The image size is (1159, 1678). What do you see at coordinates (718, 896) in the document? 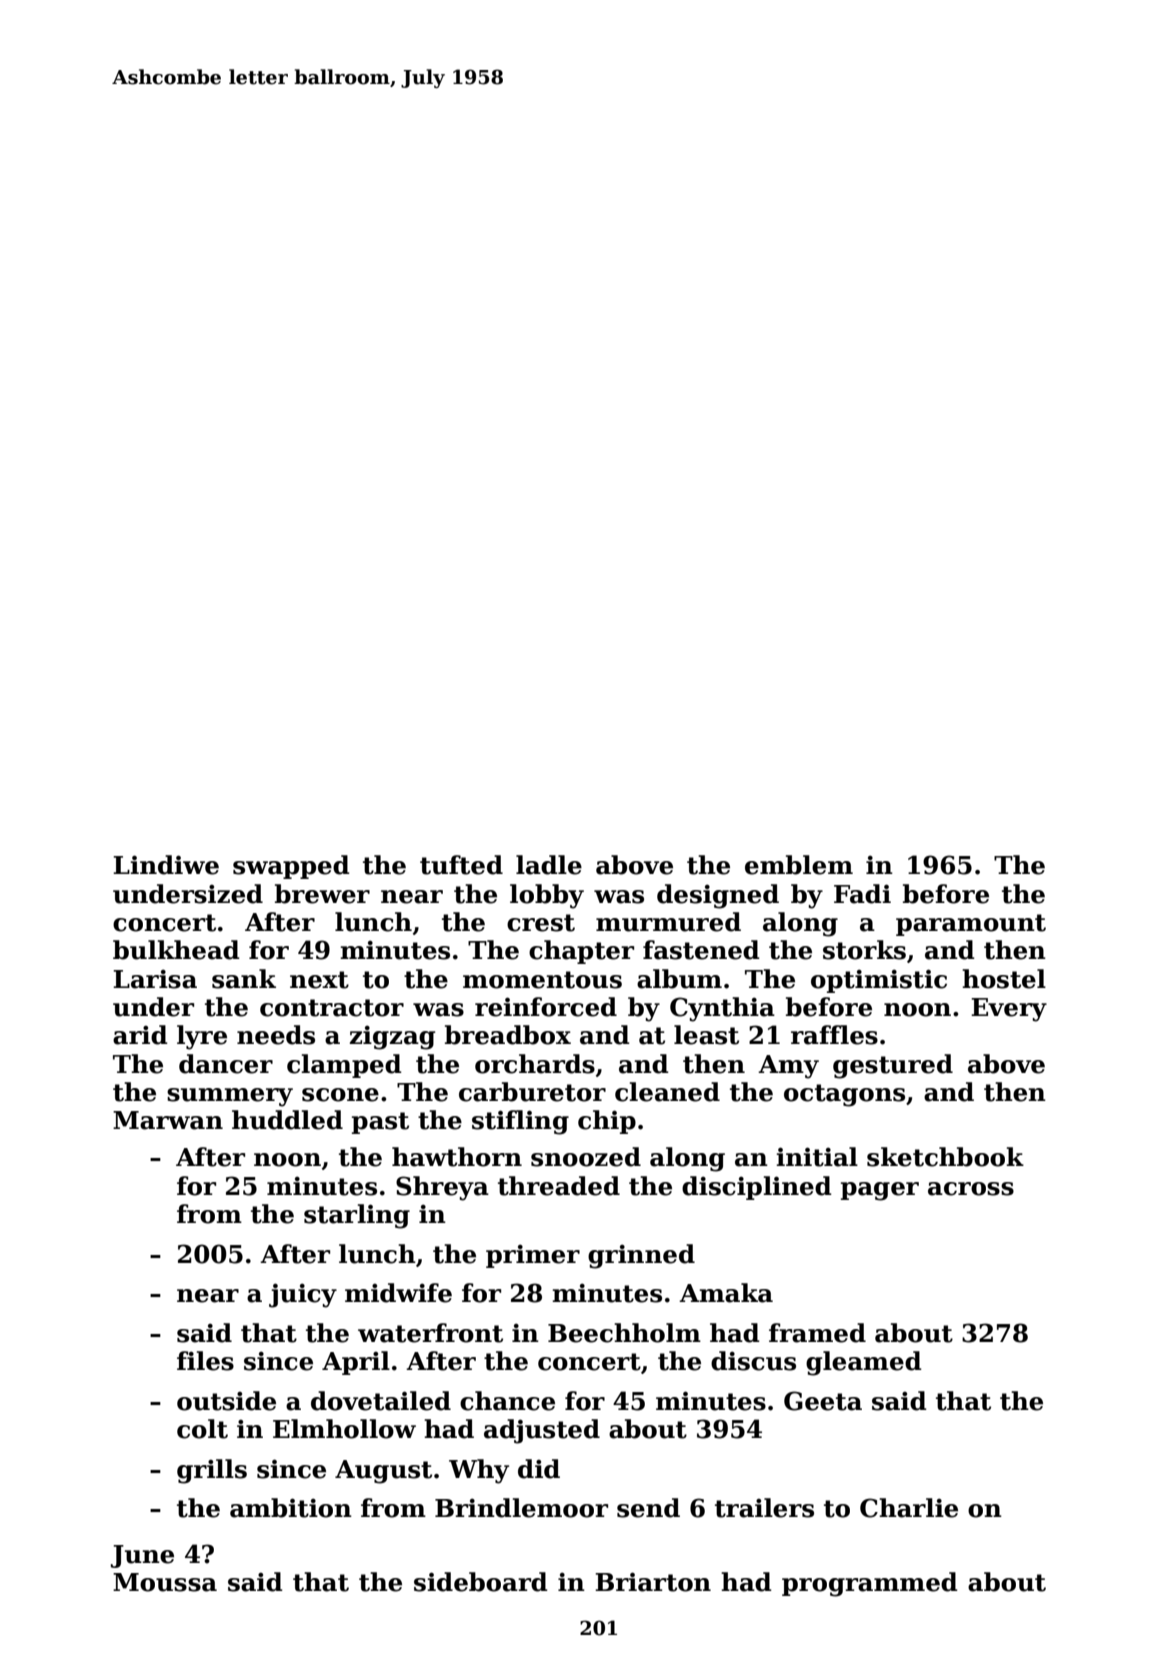
I see `designed` at bounding box center [718, 896].
